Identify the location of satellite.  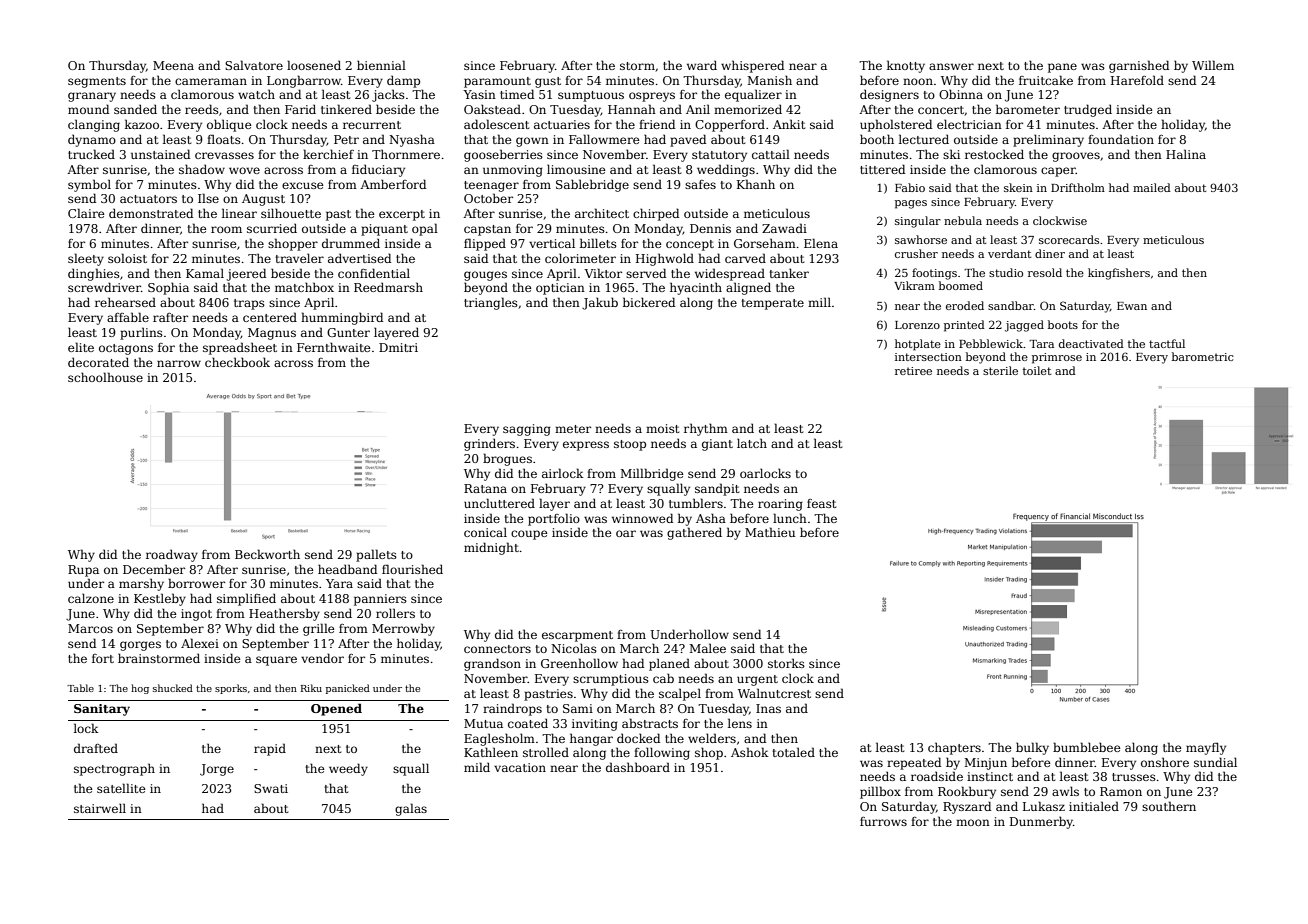
(121, 788).
